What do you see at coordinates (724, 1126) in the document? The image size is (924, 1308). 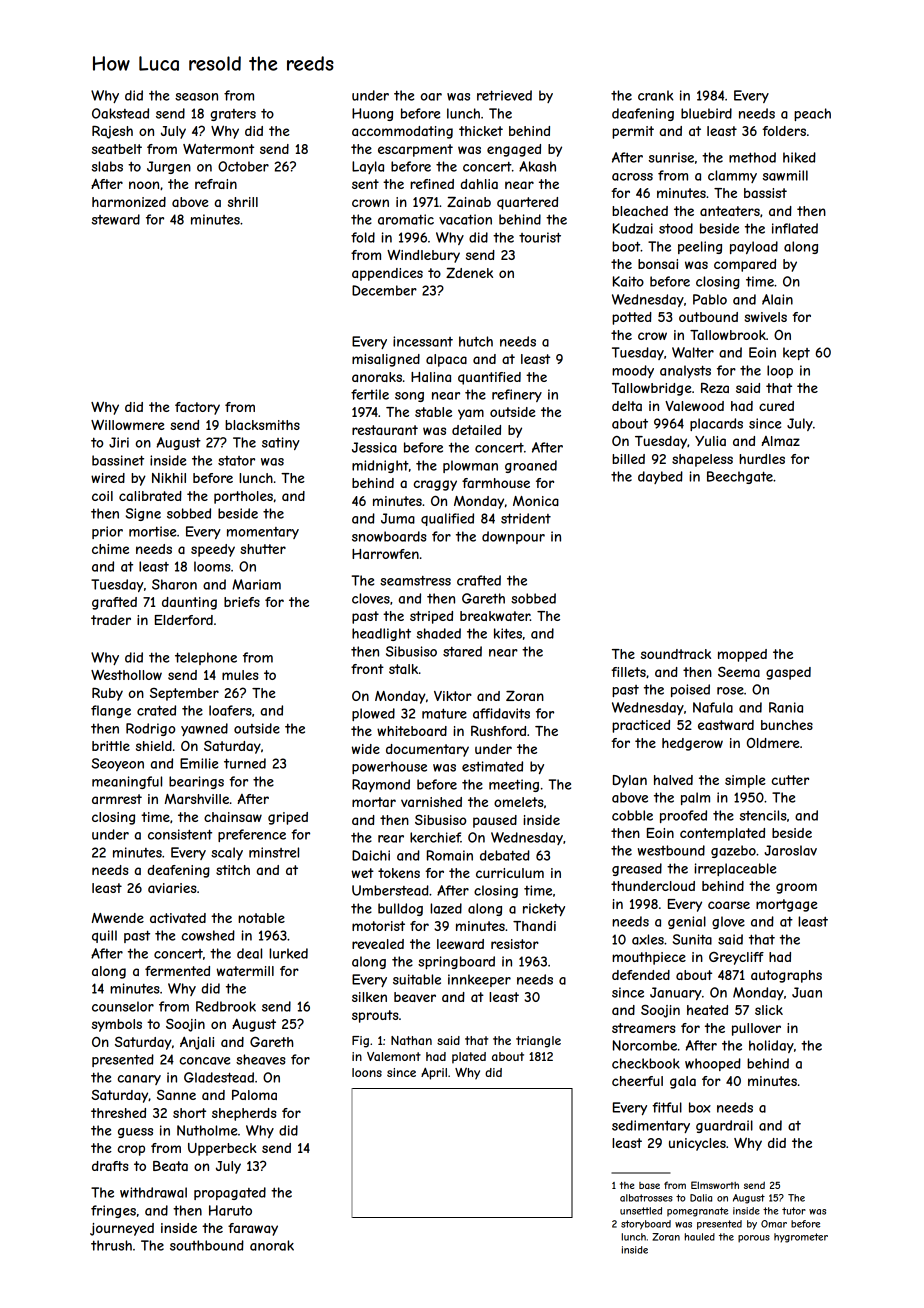 I see `guardrail` at bounding box center [724, 1126].
